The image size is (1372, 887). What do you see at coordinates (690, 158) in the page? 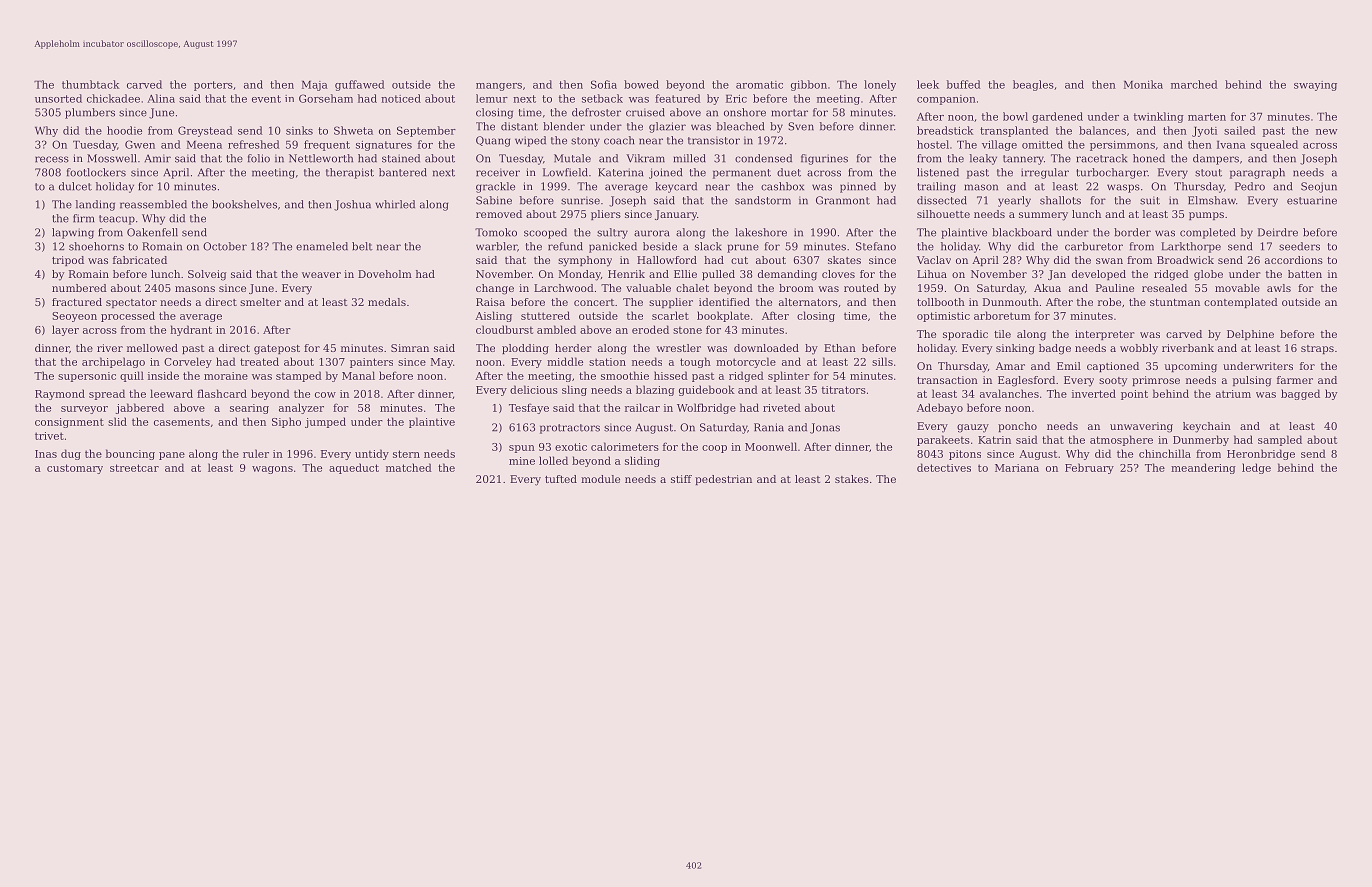
I see `milled` at bounding box center [690, 158].
